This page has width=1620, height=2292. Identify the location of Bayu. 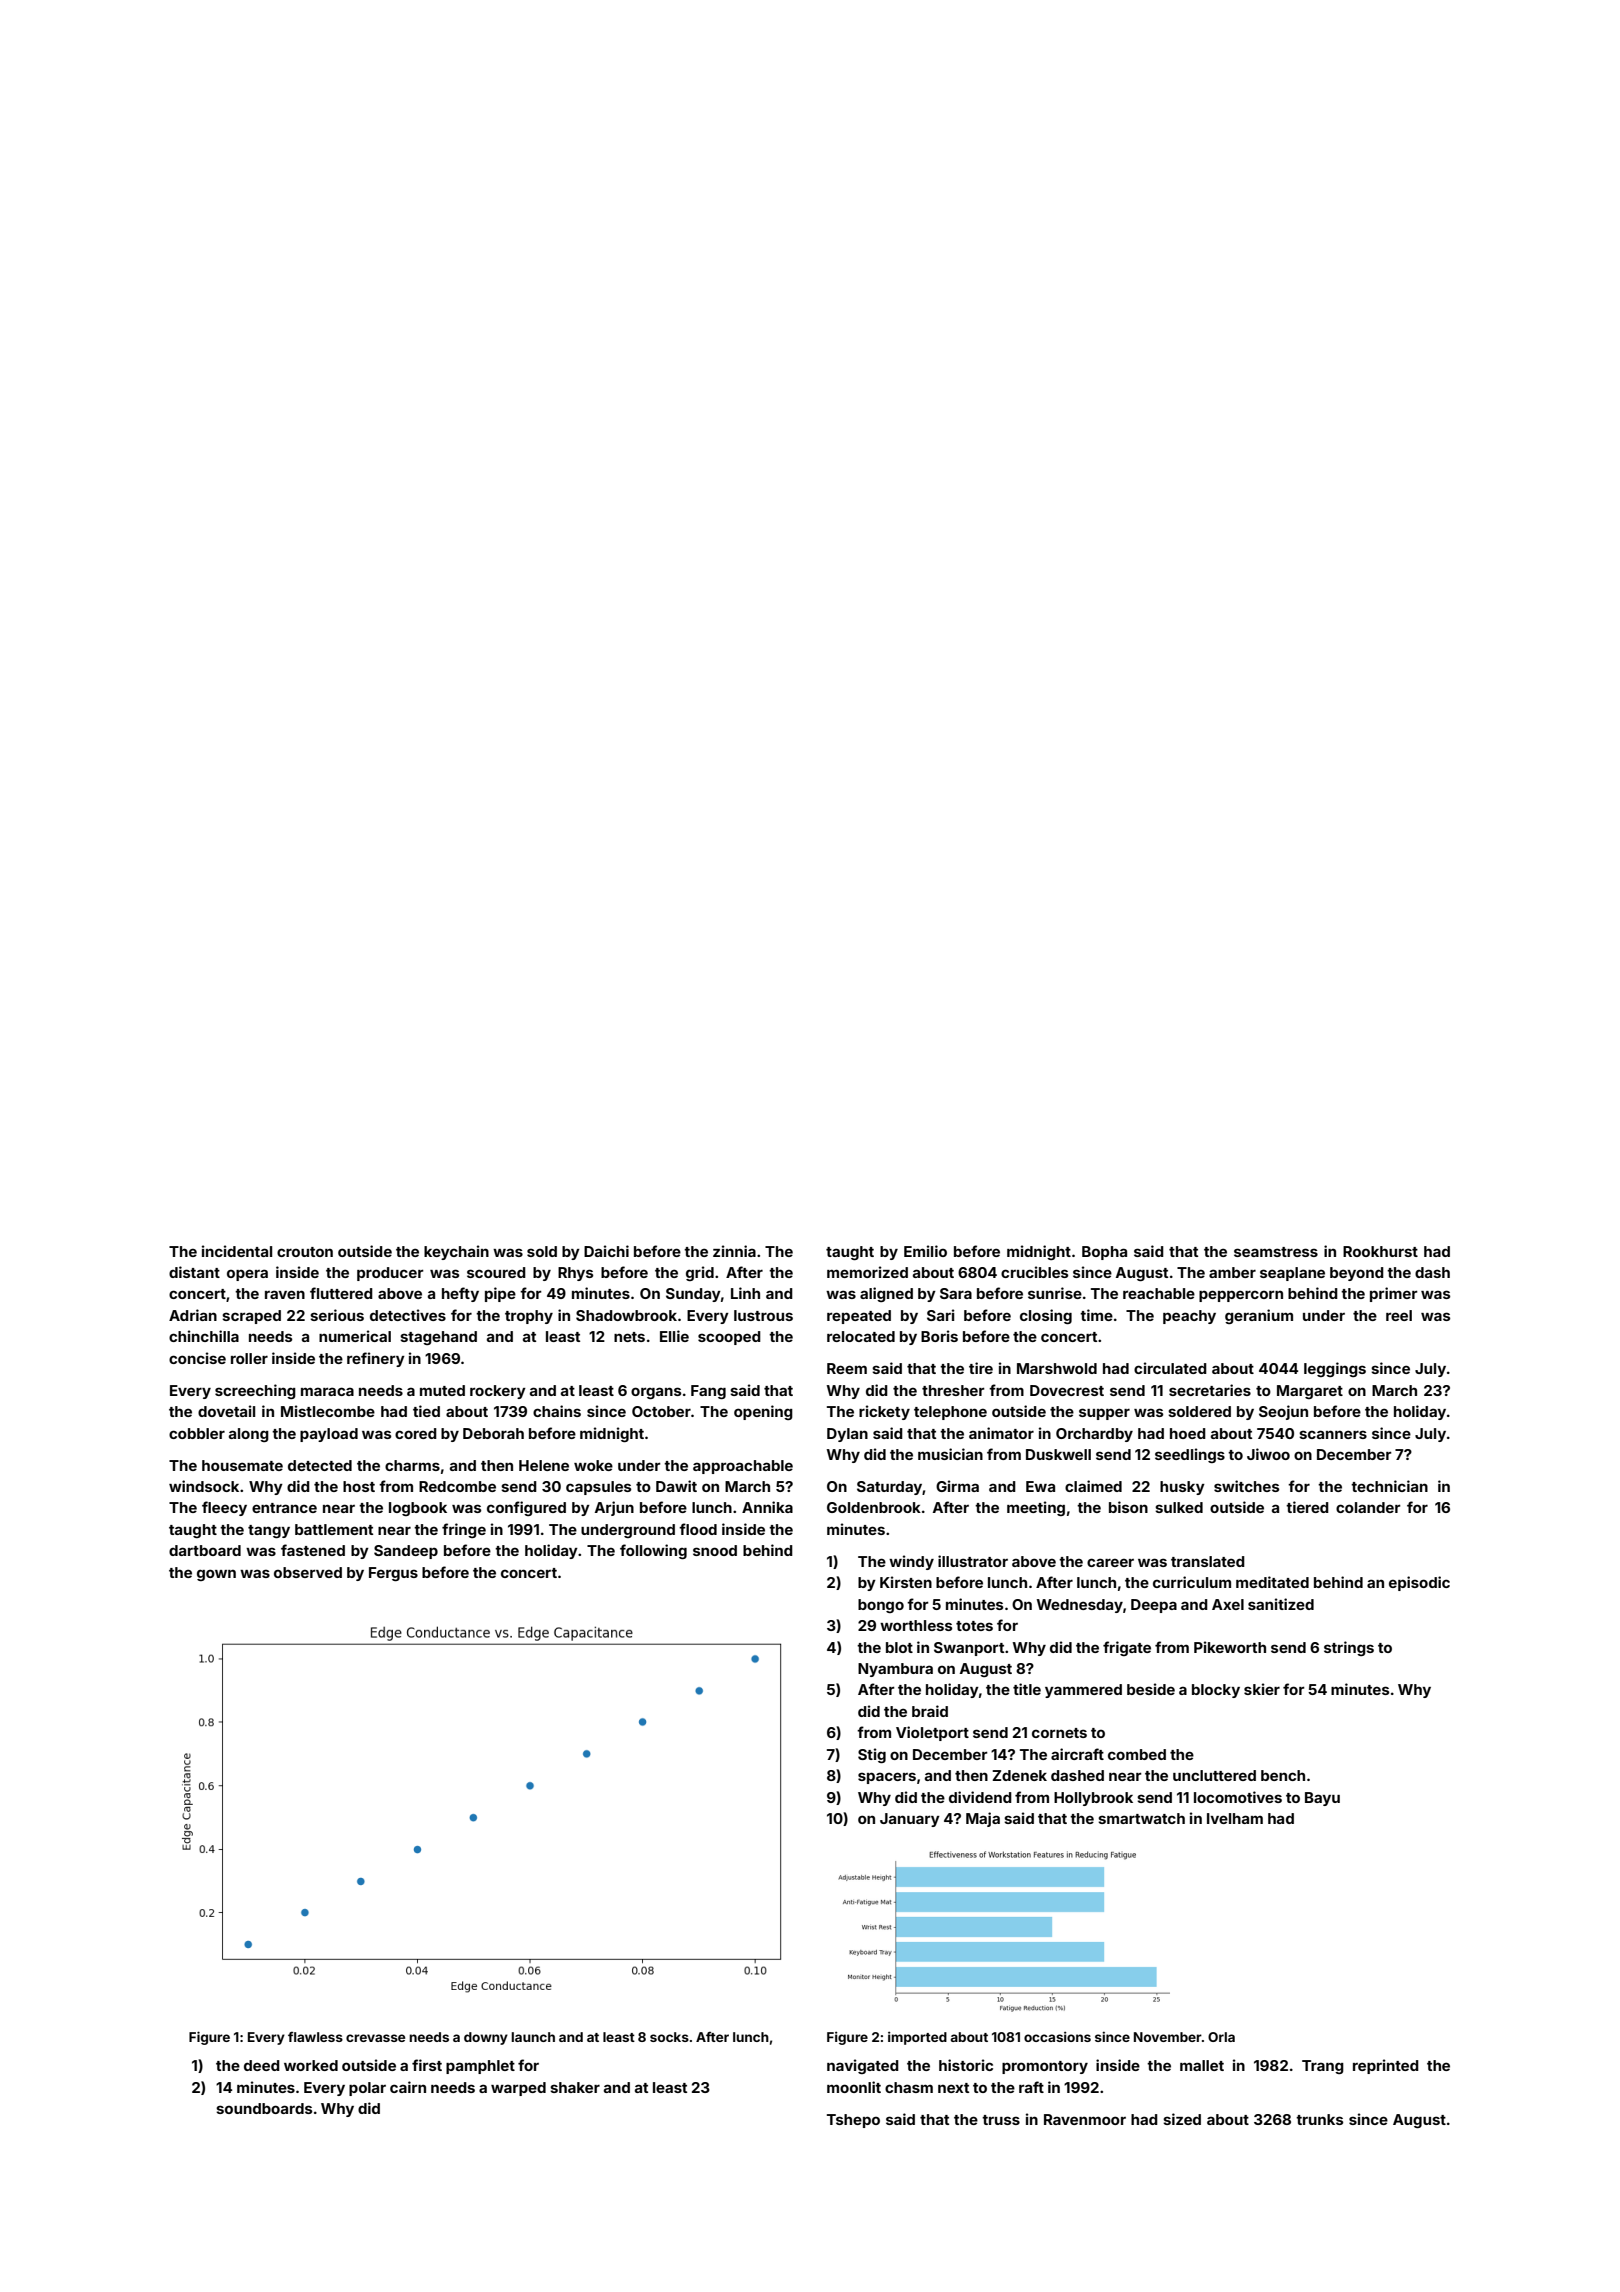
(1322, 1799).
